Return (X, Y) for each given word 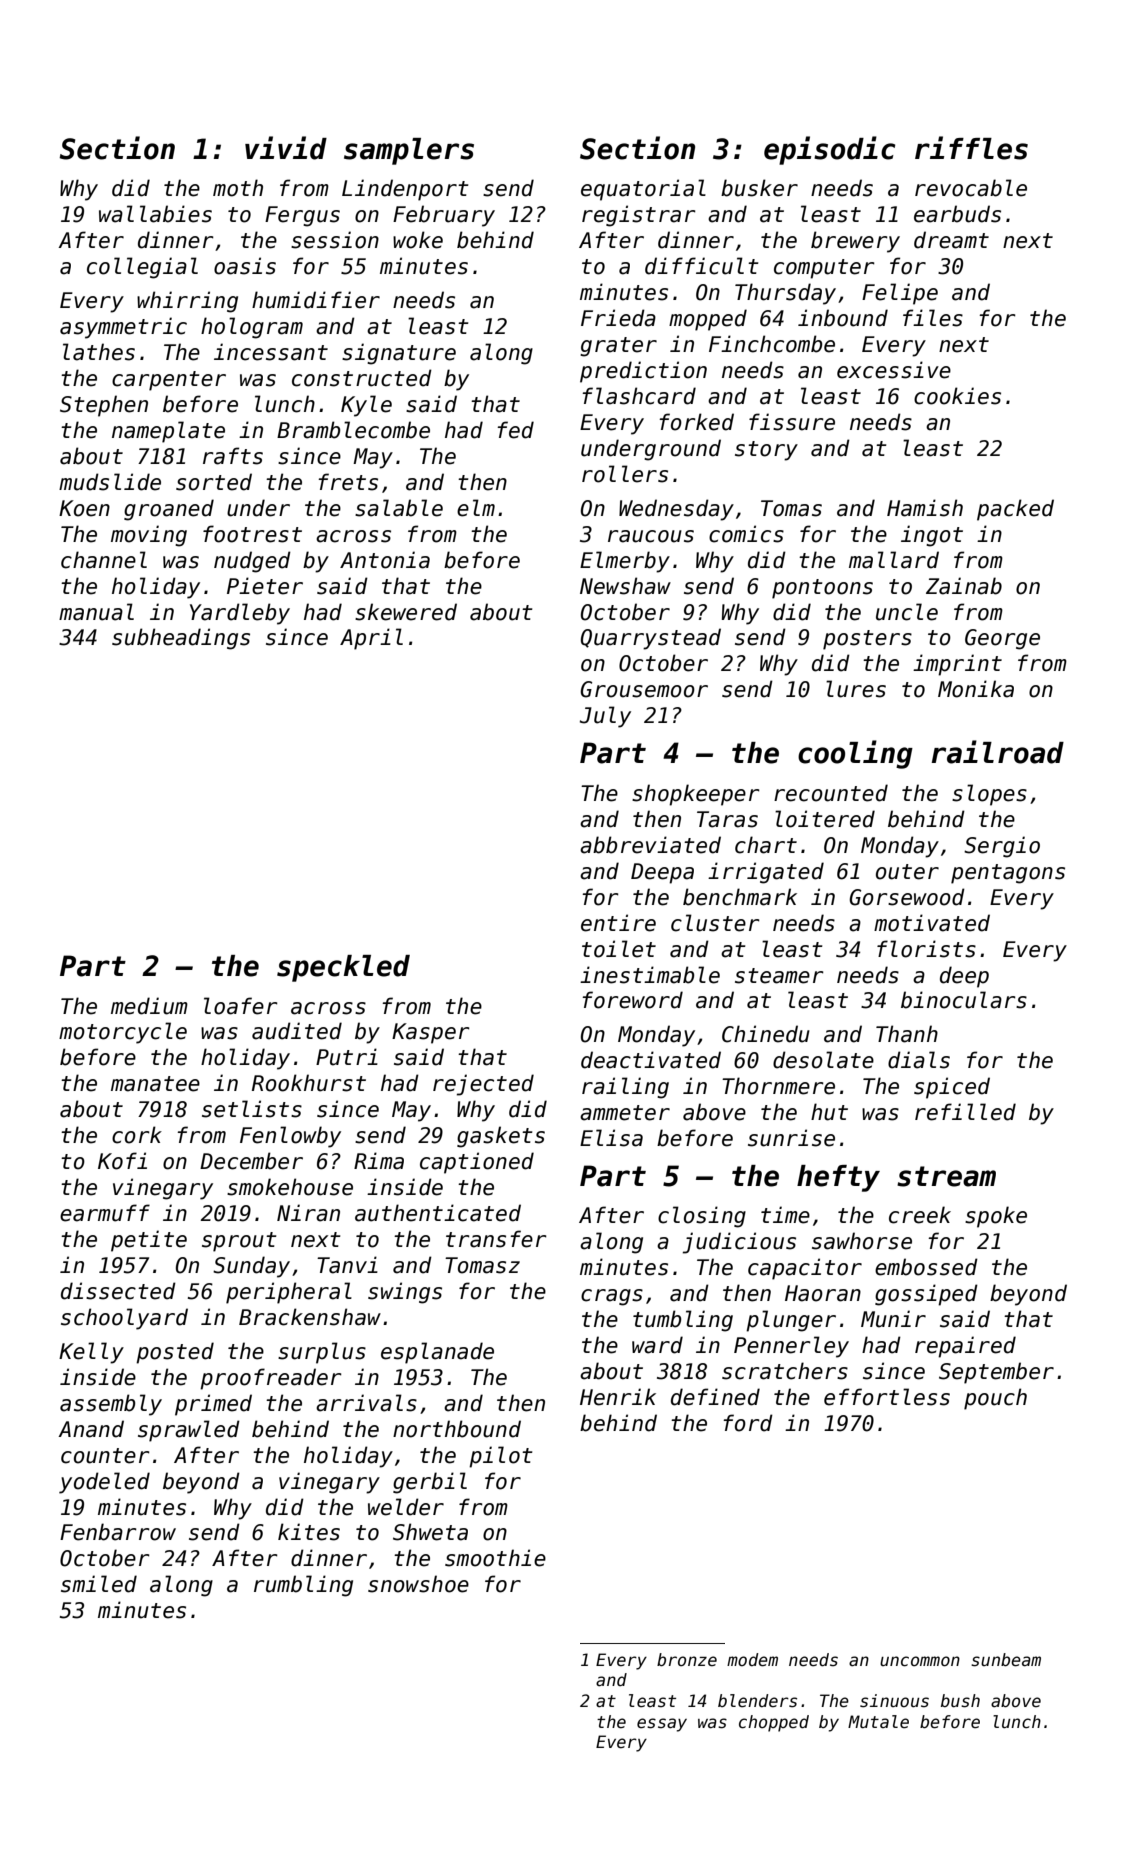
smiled (99, 1584)
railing (625, 1088)
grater (618, 347)
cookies (957, 396)
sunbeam (1006, 1660)
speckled (343, 968)
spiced (952, 1088)
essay (662, 1725)
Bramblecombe (353, 430)
